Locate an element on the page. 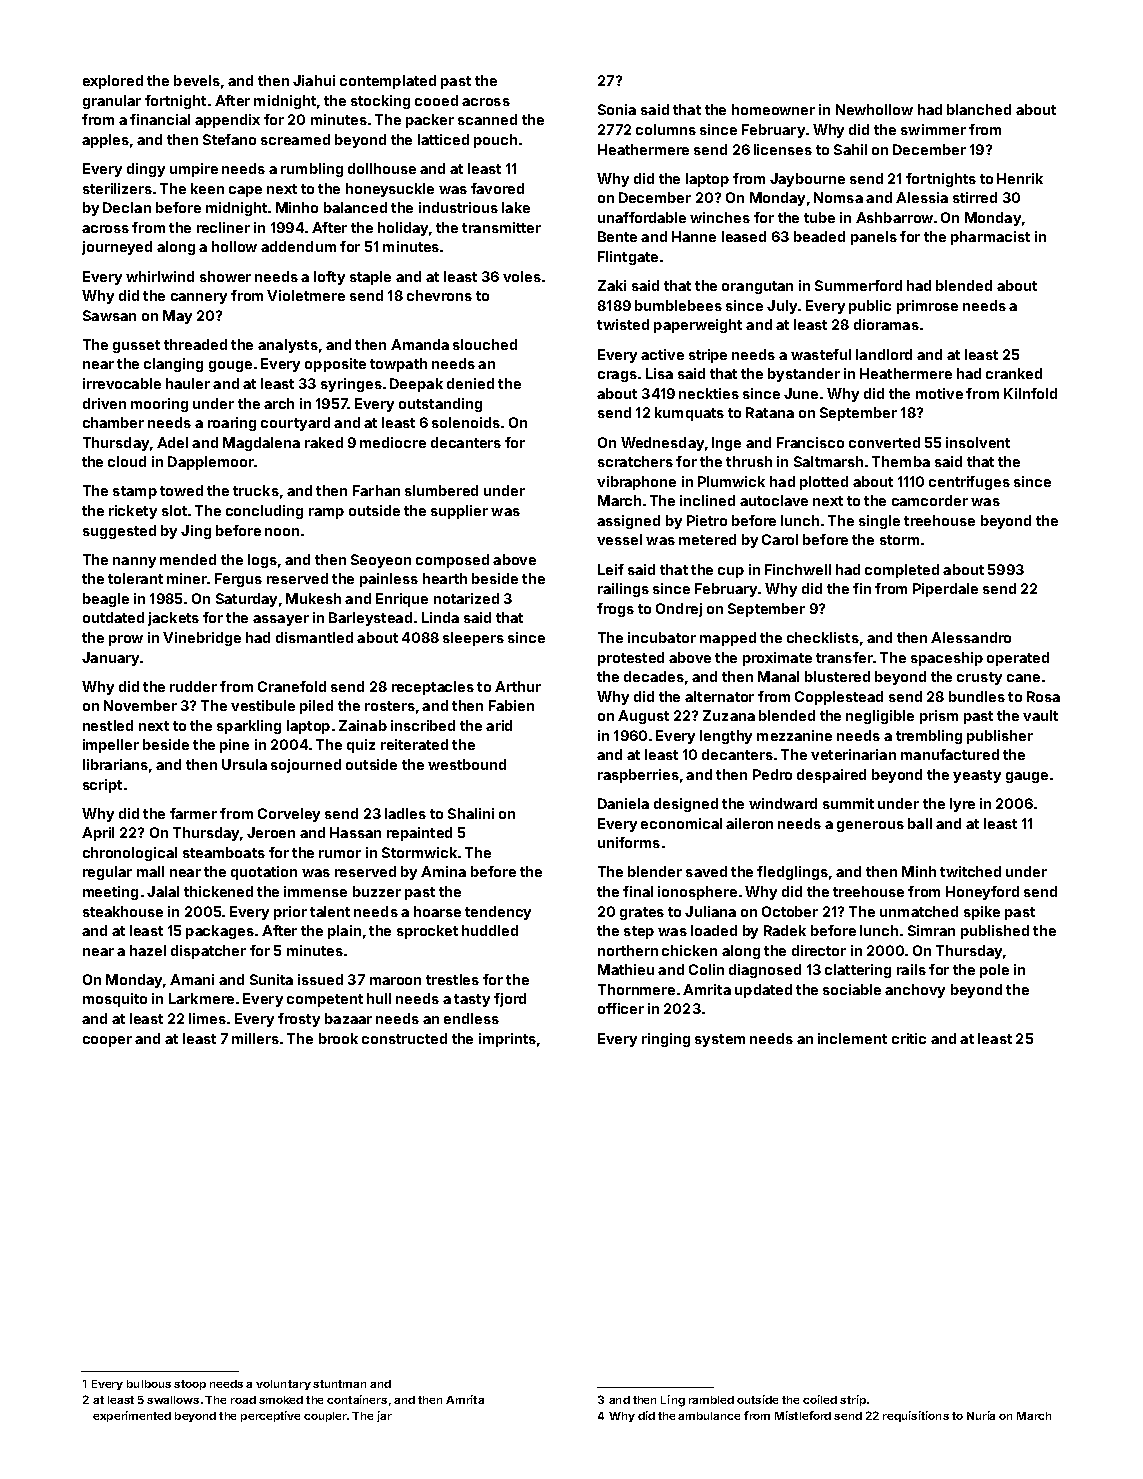  shower is located at coordinates (225, 276).
